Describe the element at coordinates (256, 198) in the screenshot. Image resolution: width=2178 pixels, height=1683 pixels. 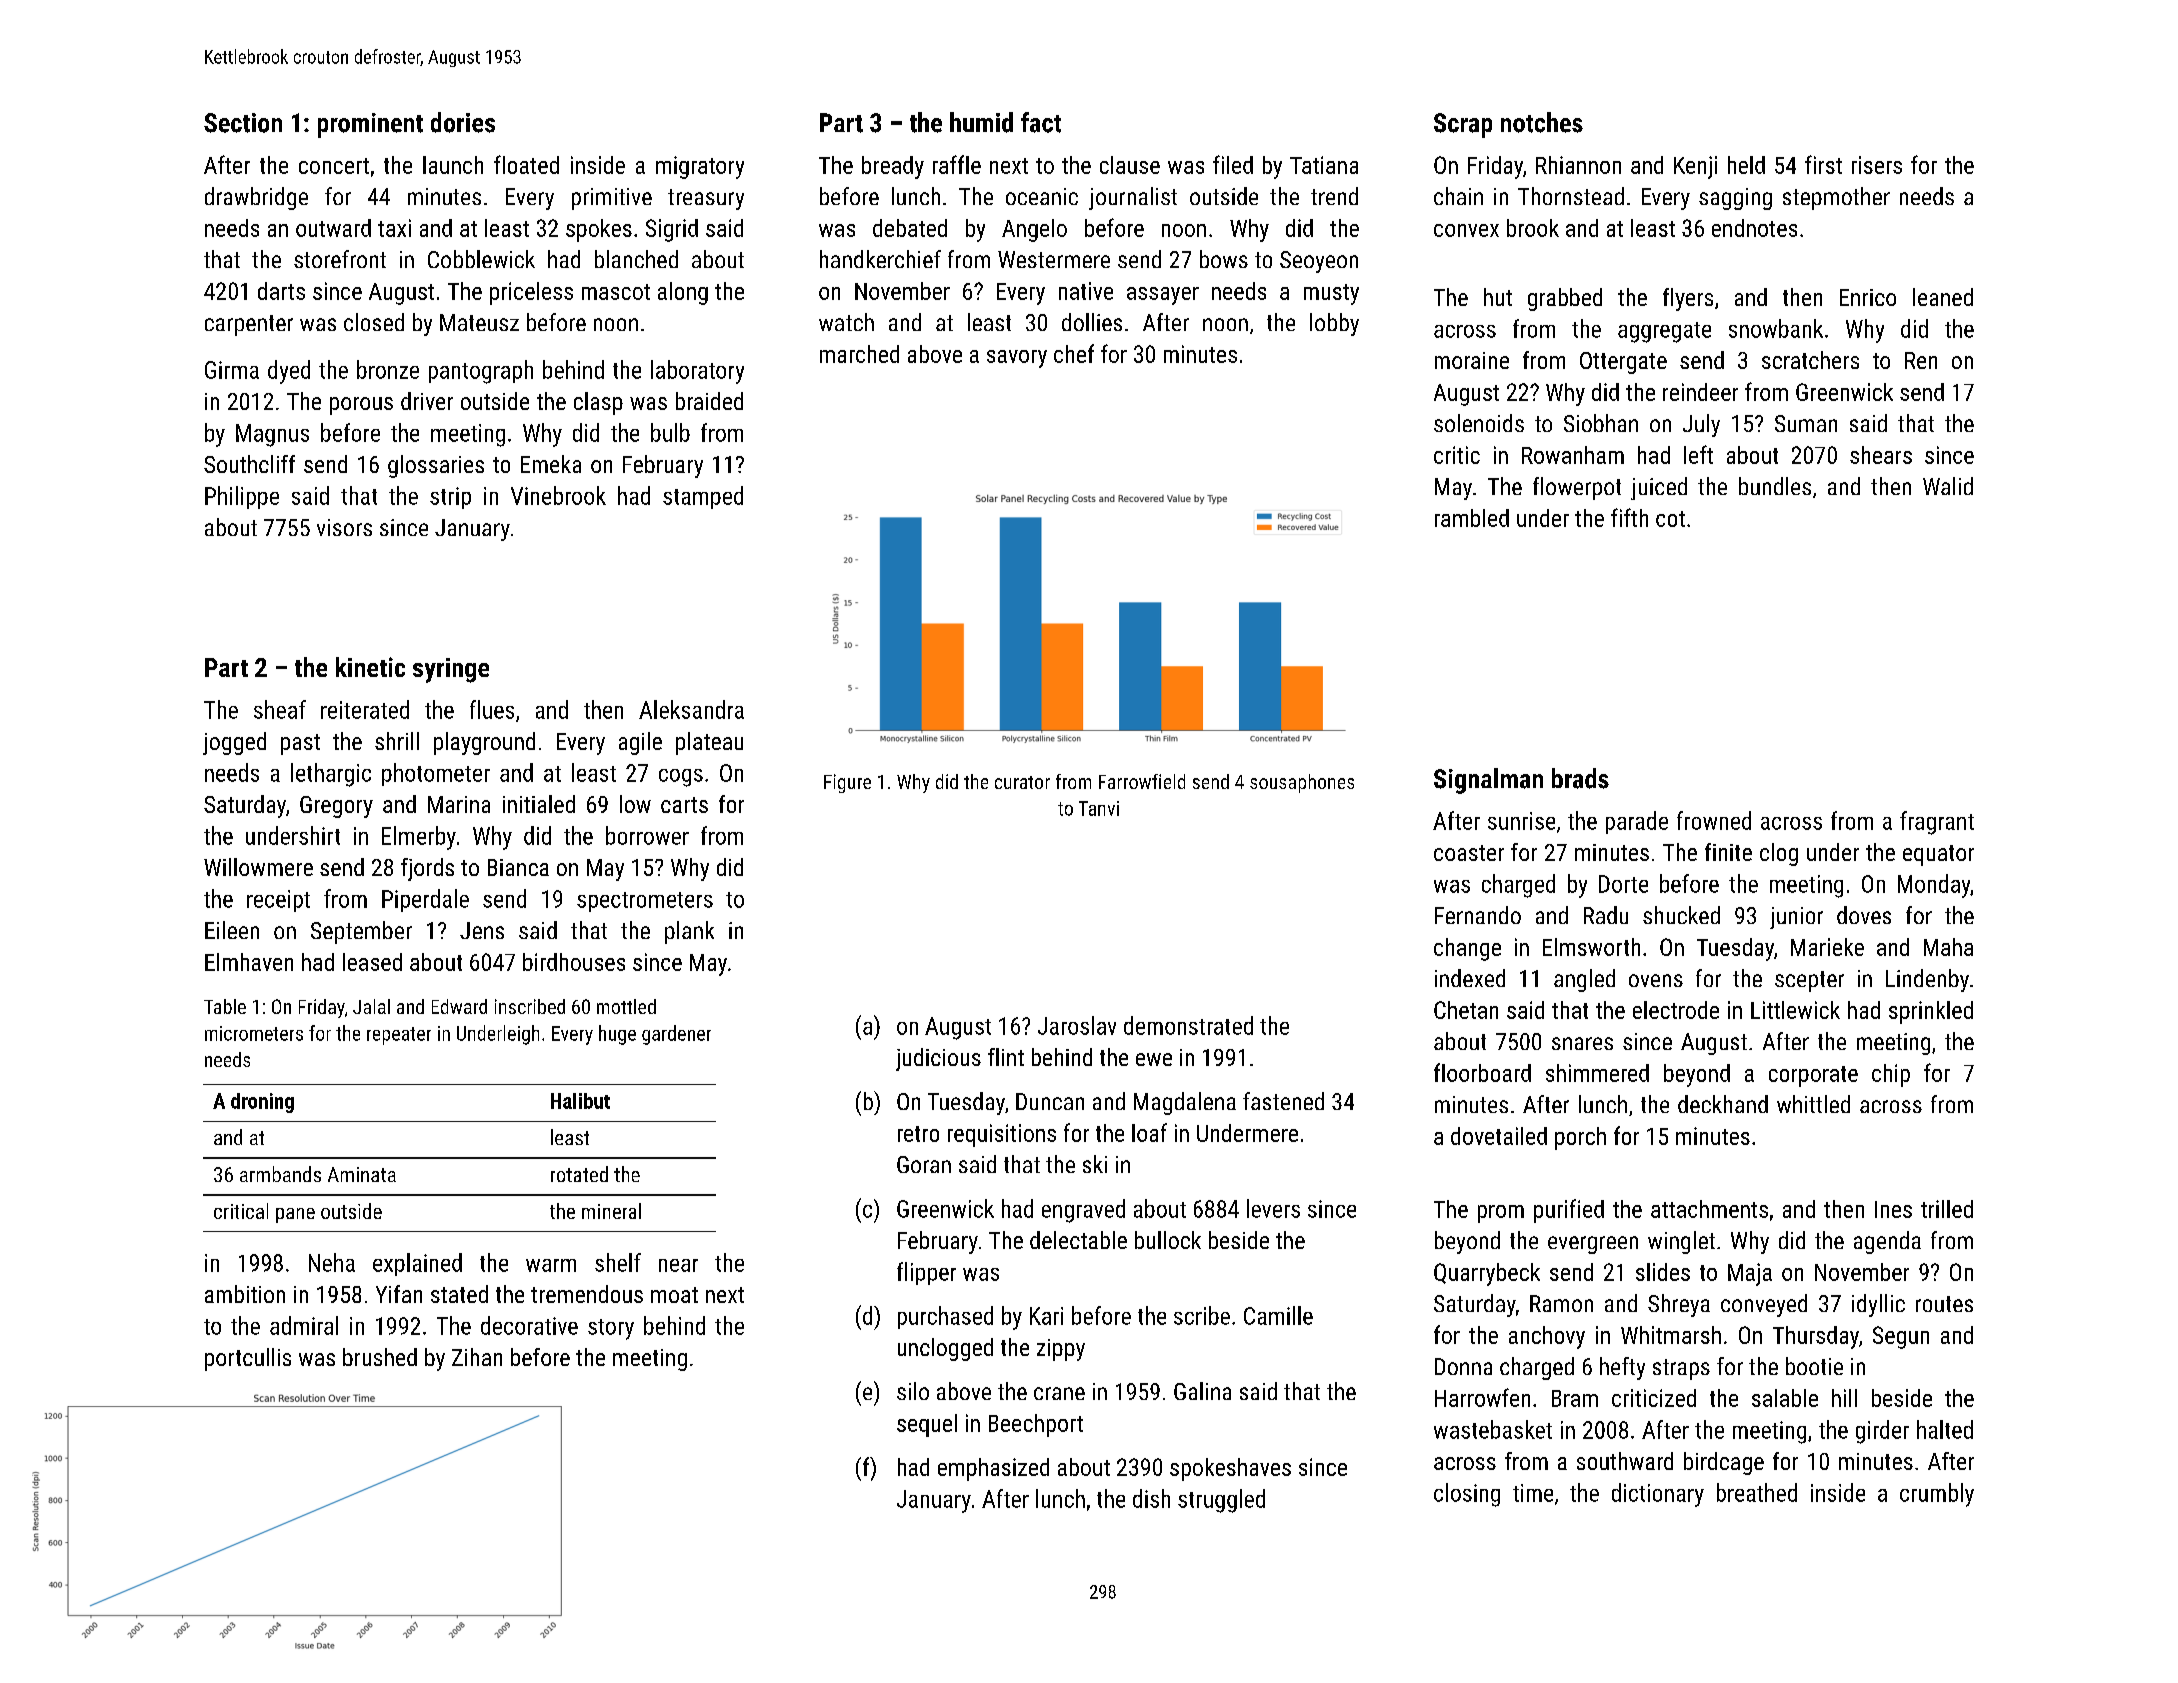
I see `drawbridge` at that location.
